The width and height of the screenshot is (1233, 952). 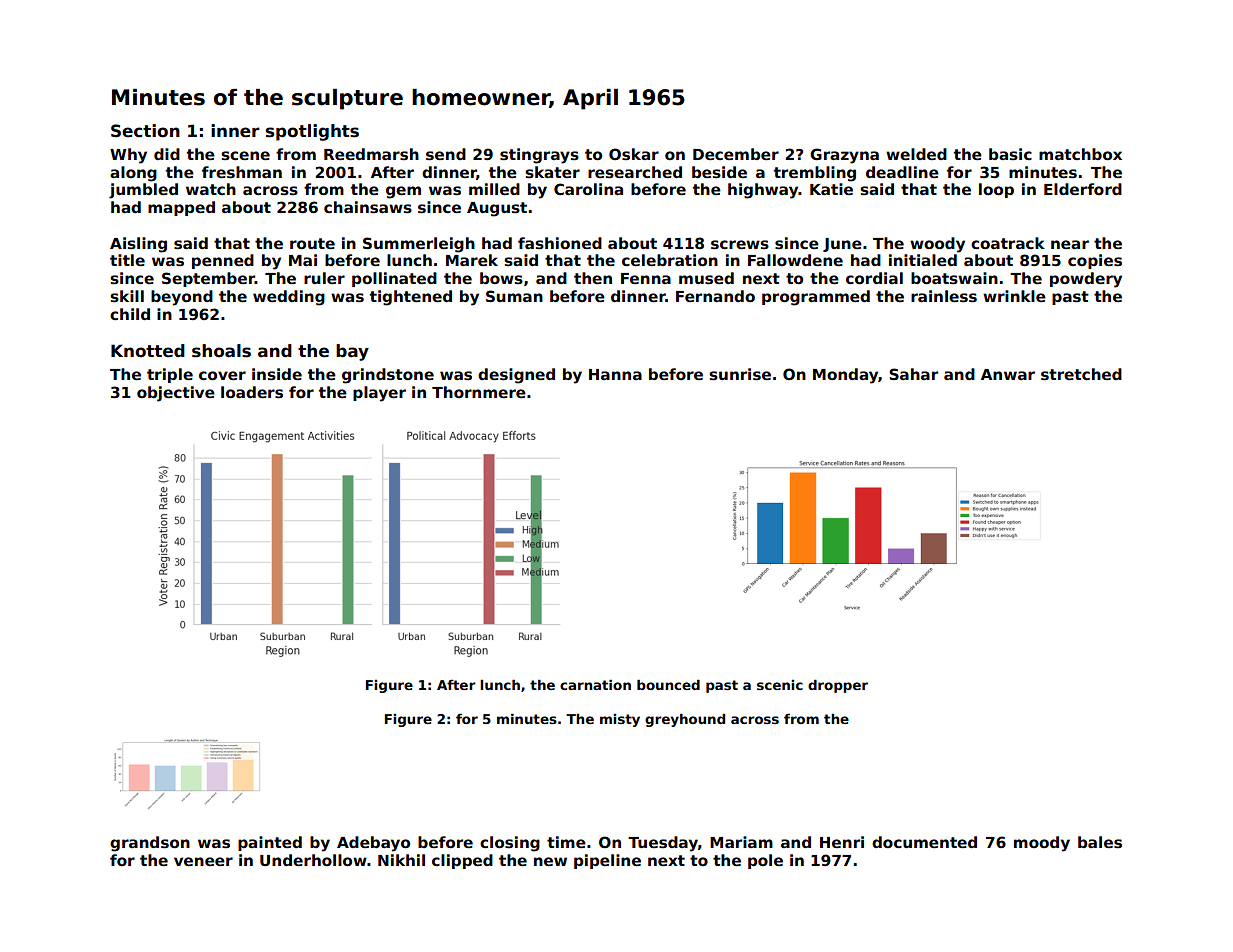 I want to click on Adebayo, so click(x=373, y=844).
